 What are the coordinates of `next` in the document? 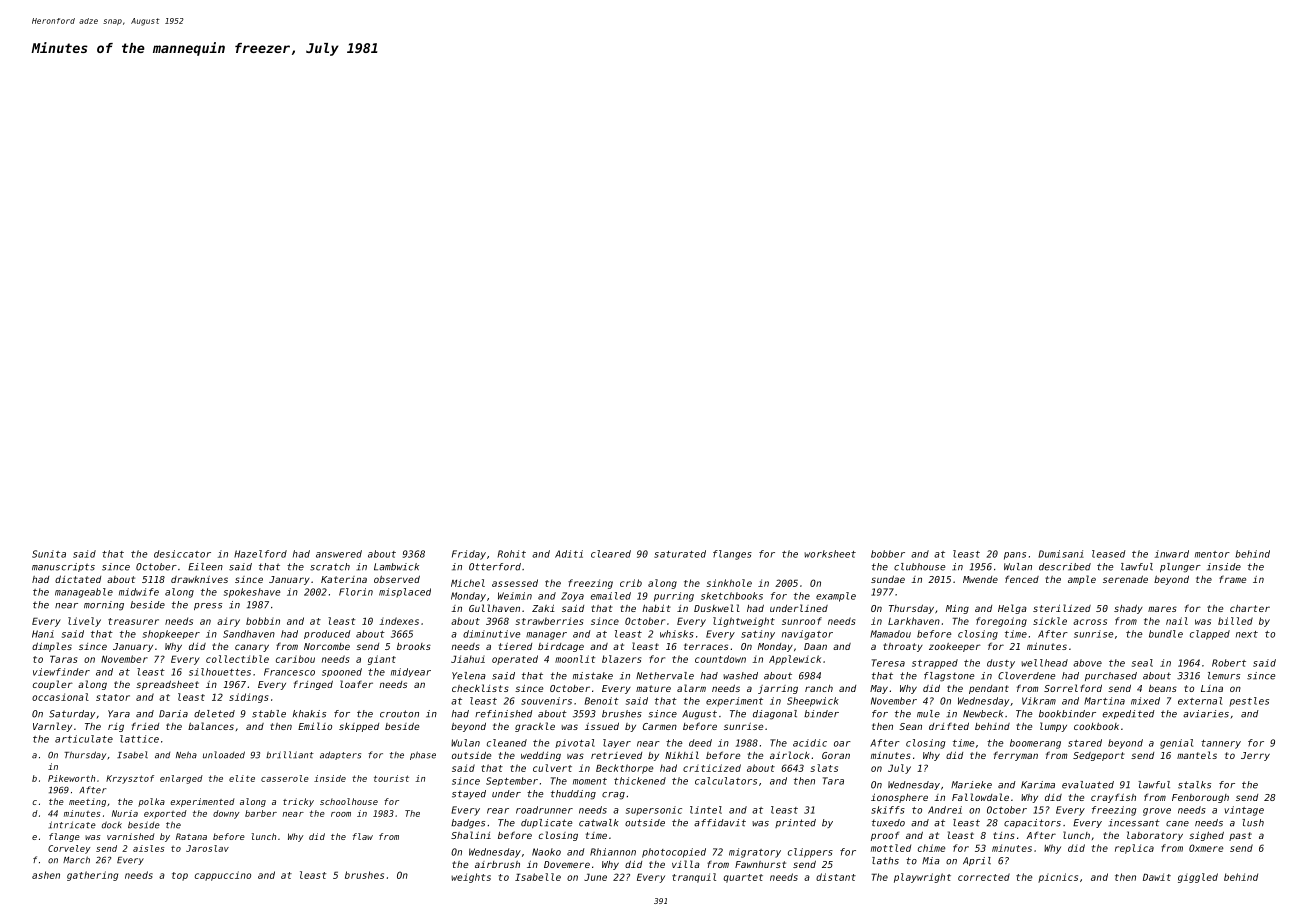 It's located at (1247, 634).
